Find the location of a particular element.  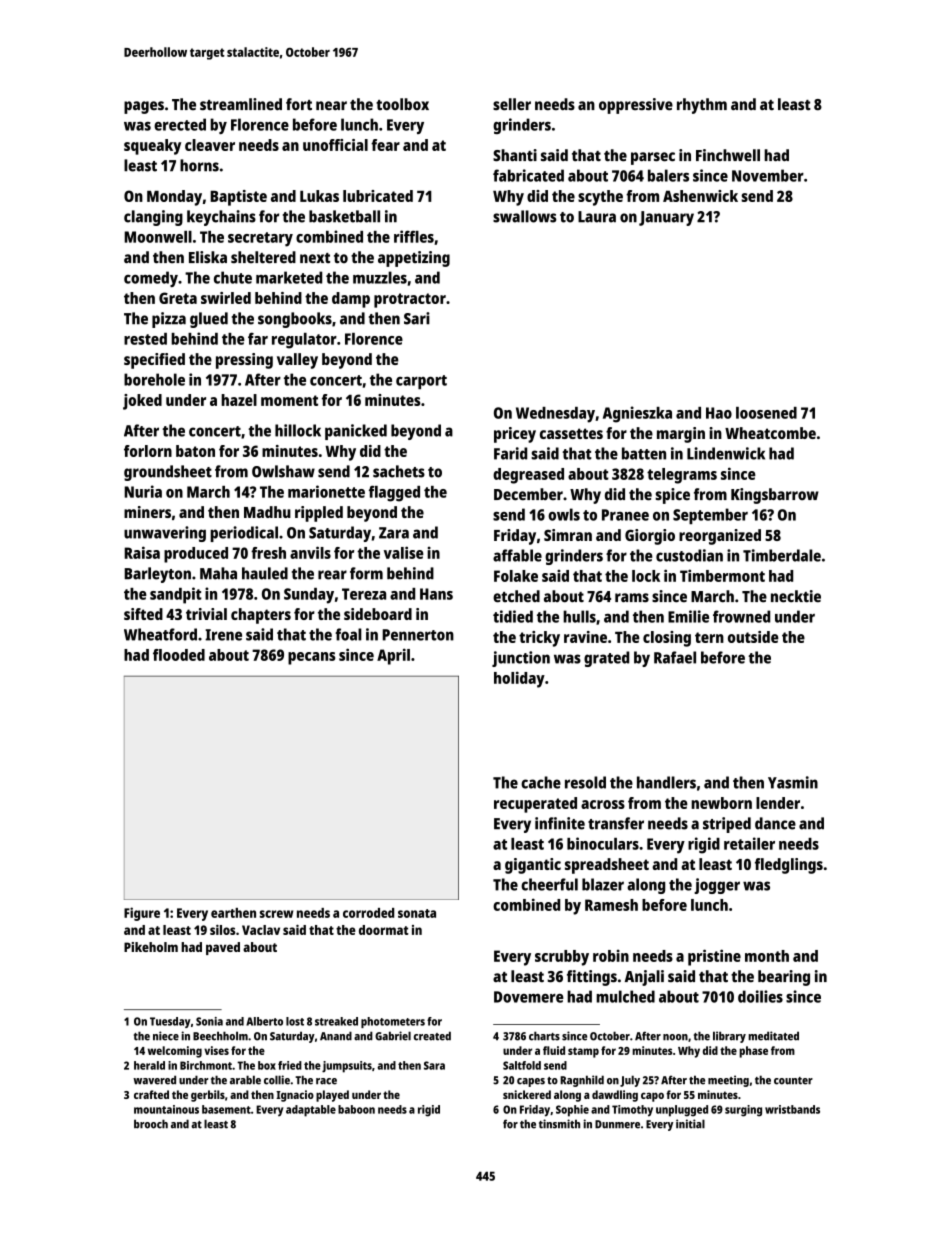

Figure is located at coordinates (142, 914).
